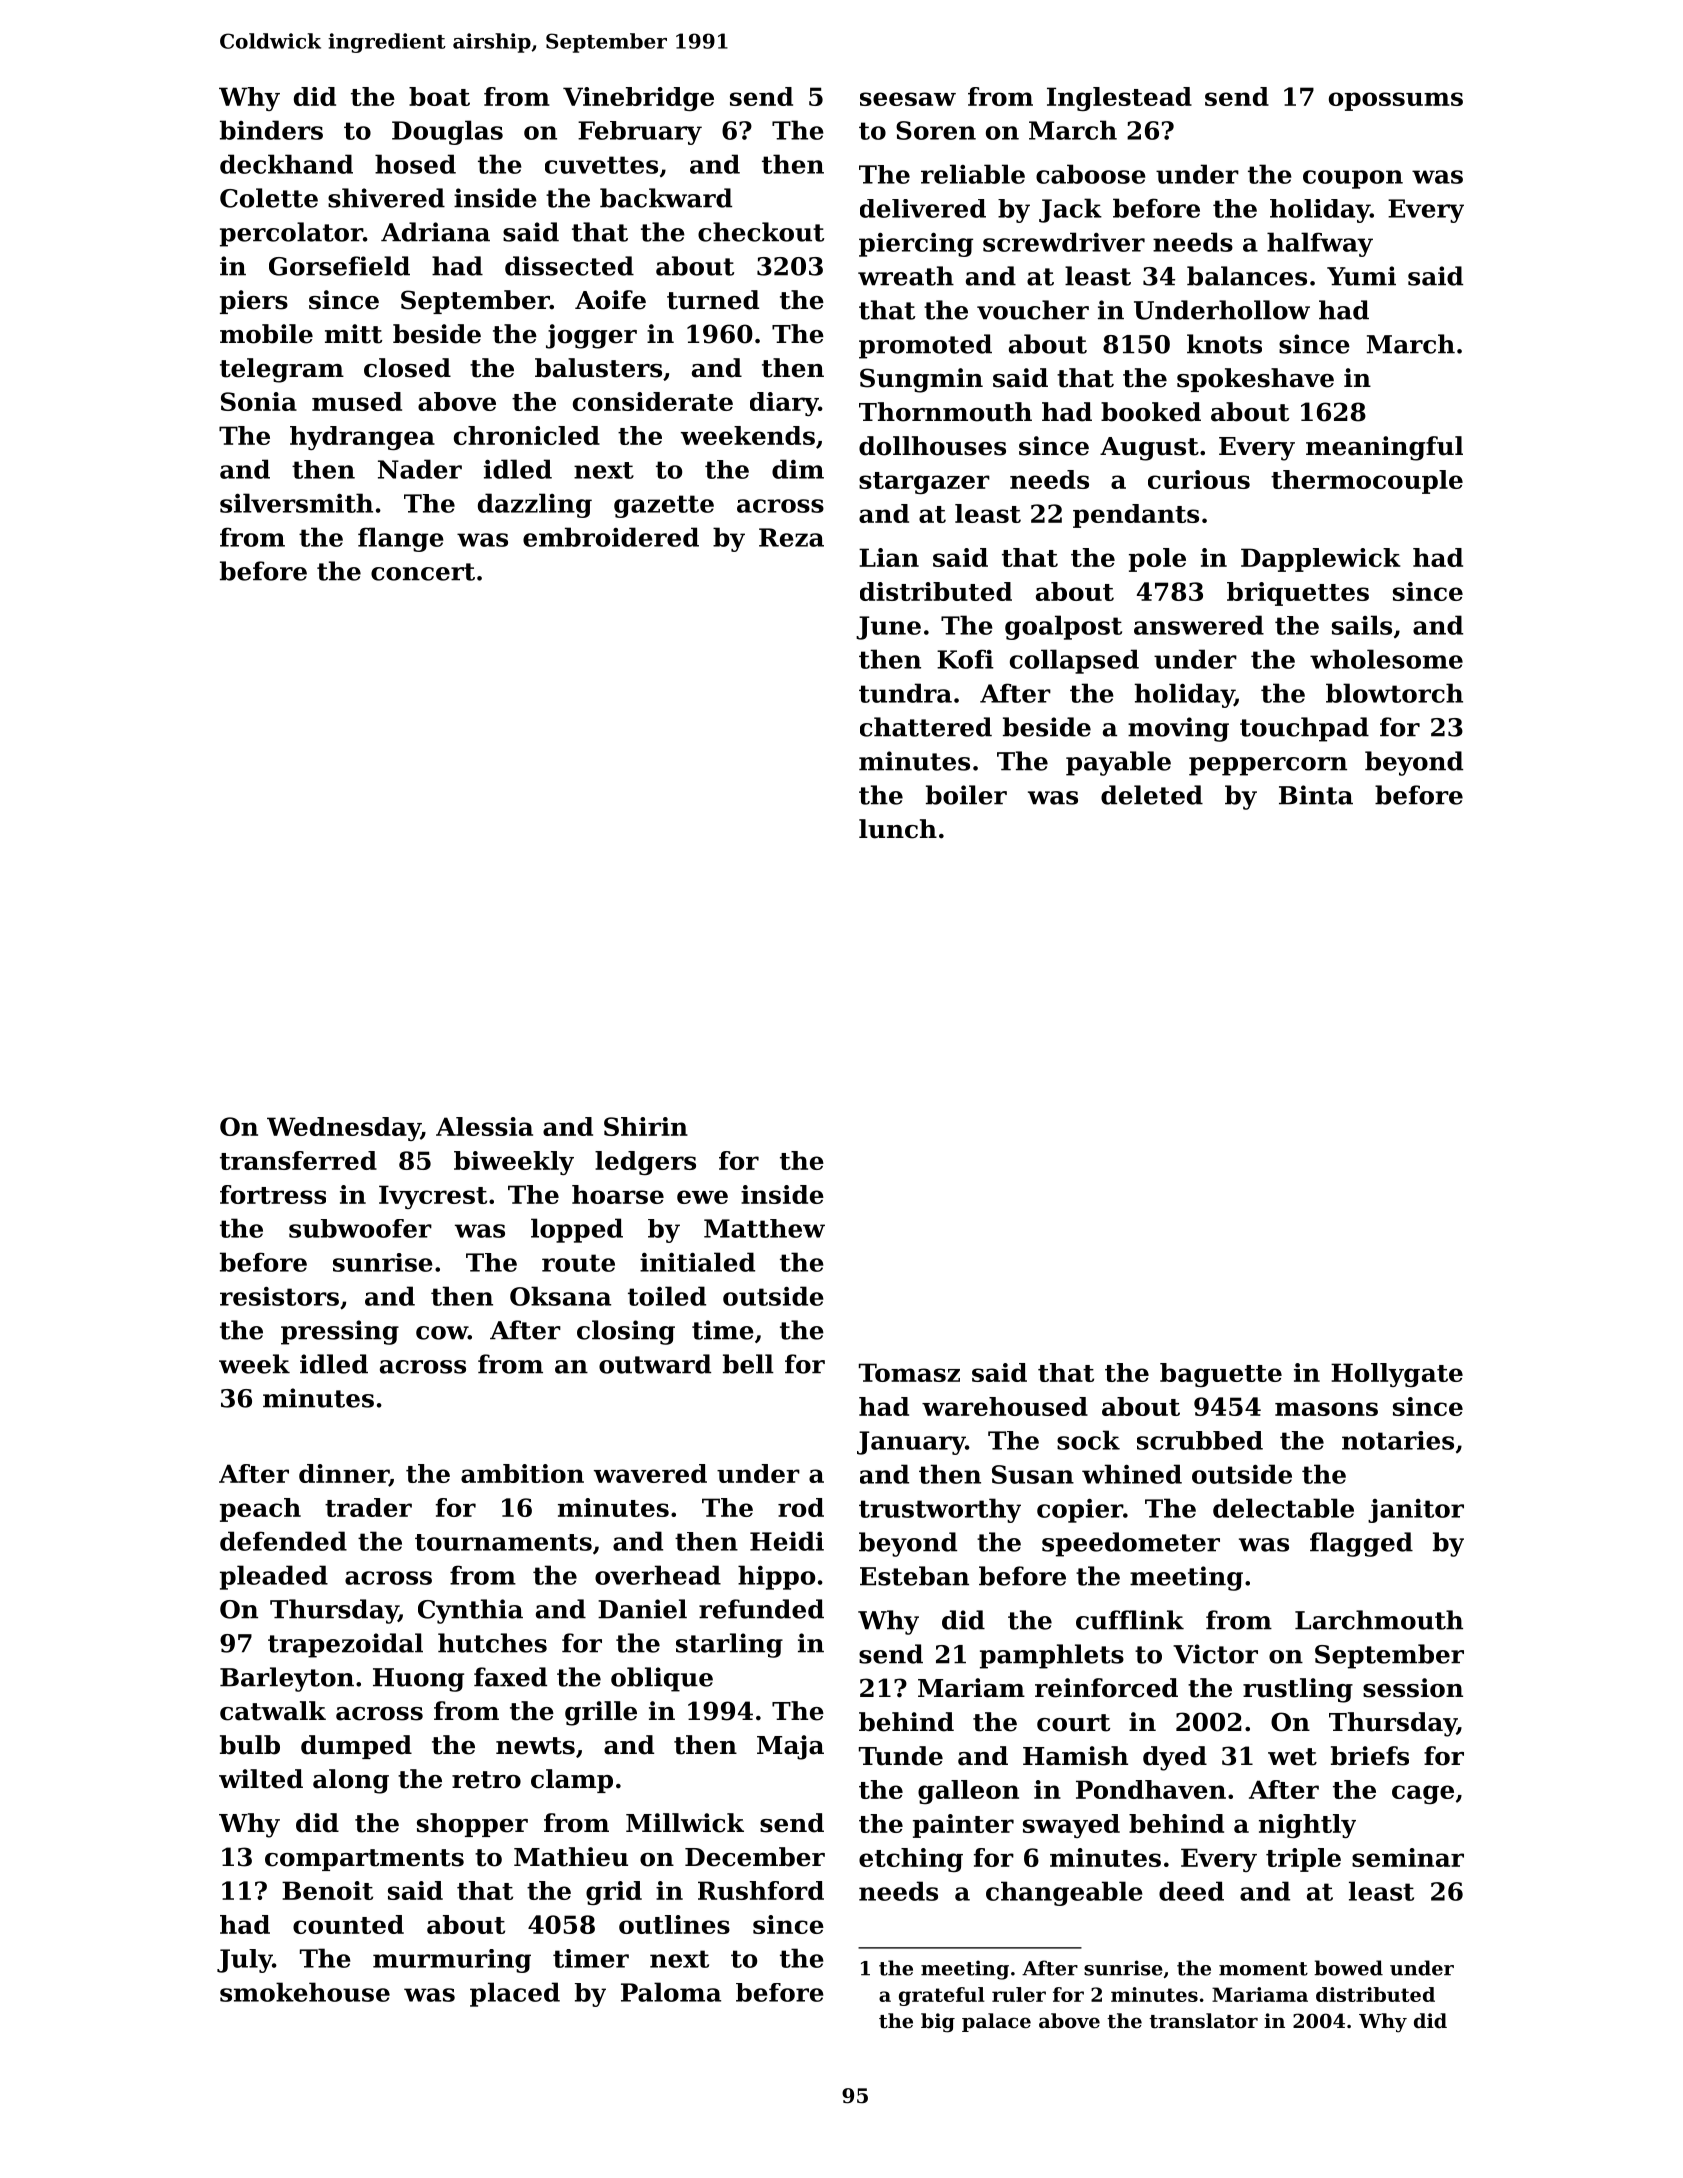  What do you see at coordinates (966, 795) in the image?
I see `boiler` at bounding box center [966, 795].
